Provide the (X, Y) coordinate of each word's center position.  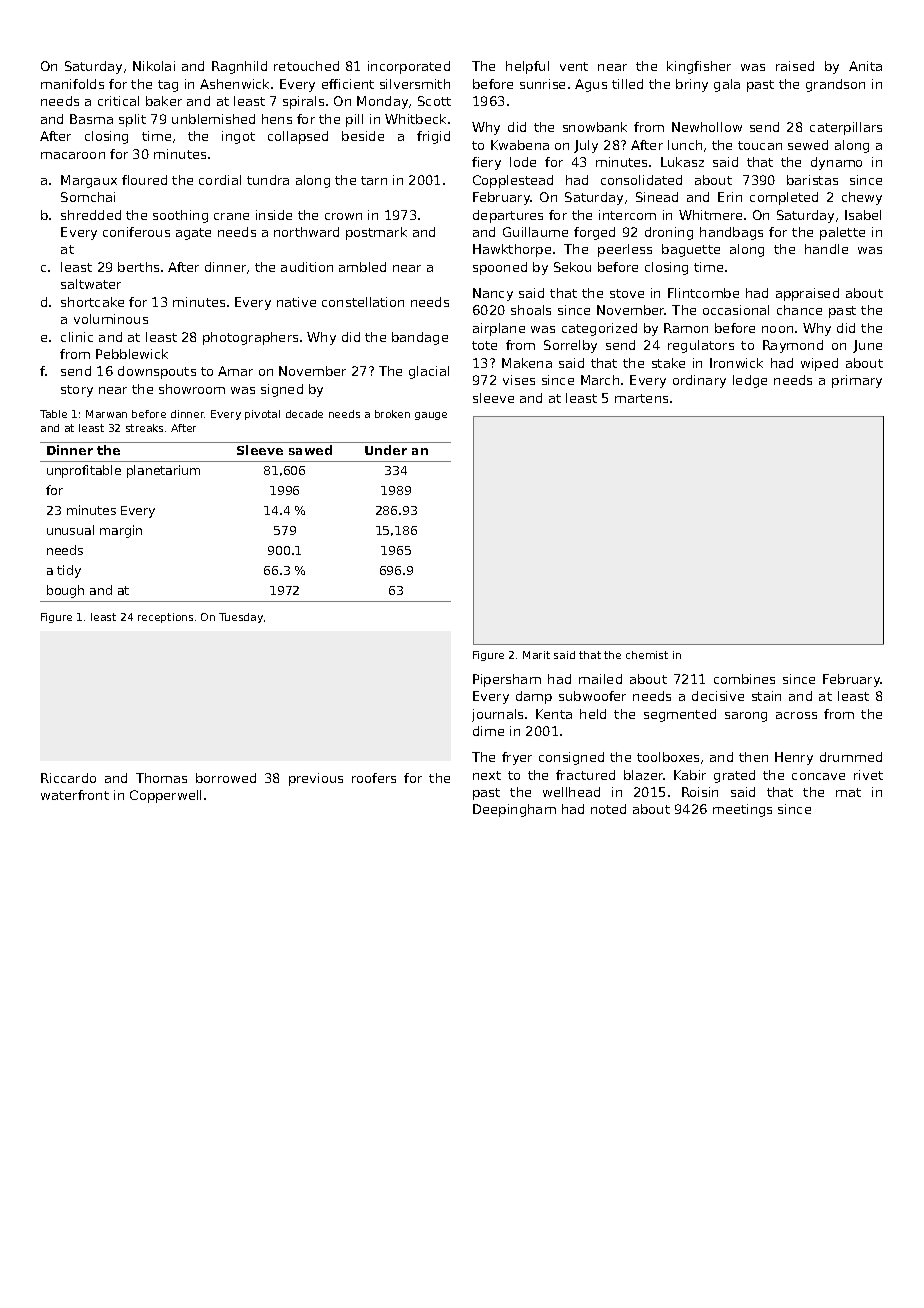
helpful (527, 67)
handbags (731, 233)
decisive (718, 696)
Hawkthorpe (512, 250)
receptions (165, 618)
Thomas (161, 778)
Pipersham (507, 680)
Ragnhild (239, 67)
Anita (865, 66)
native (296, 302)
